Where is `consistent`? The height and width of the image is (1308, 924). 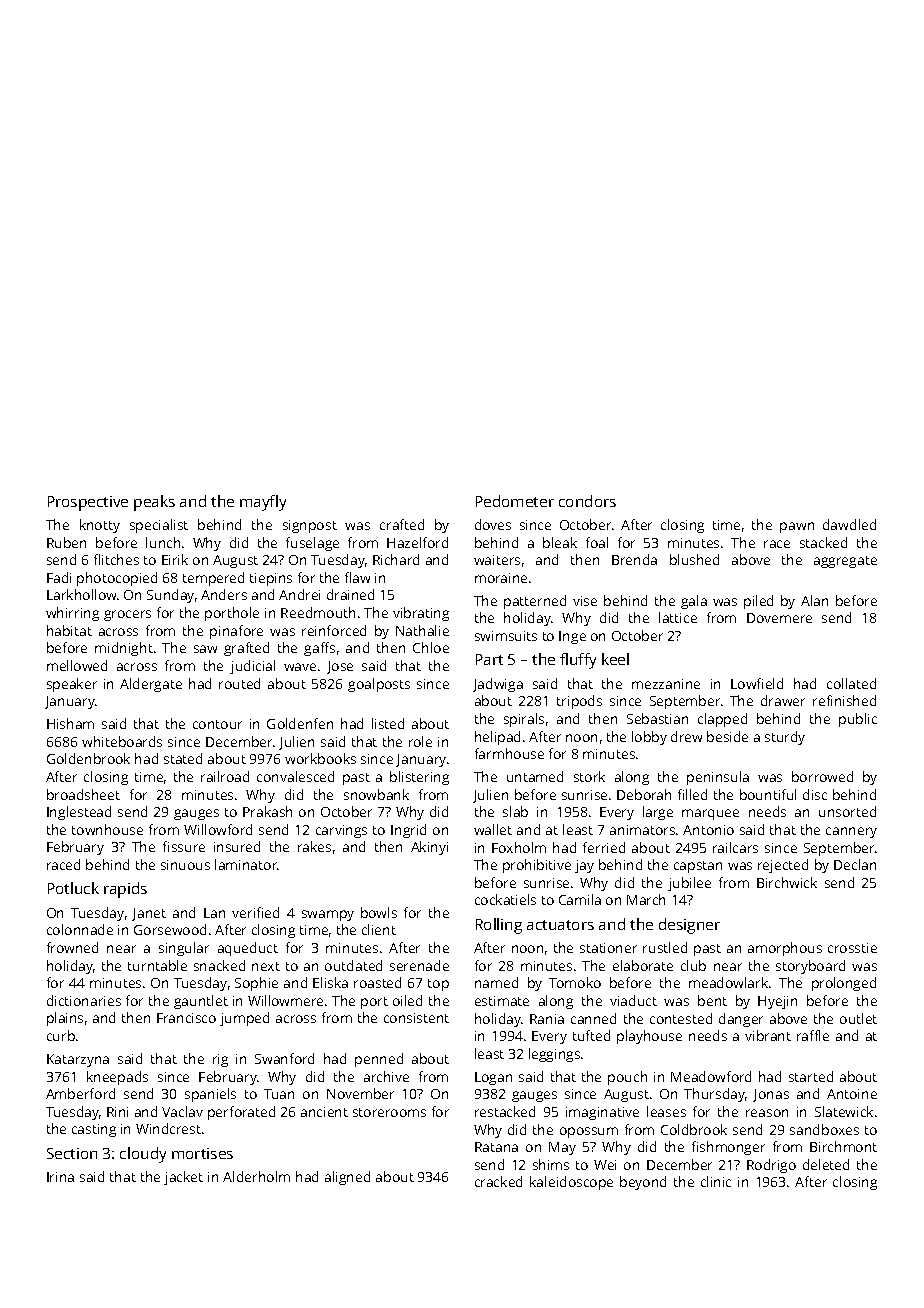 consistent is located at coordinates (416, 1018).
